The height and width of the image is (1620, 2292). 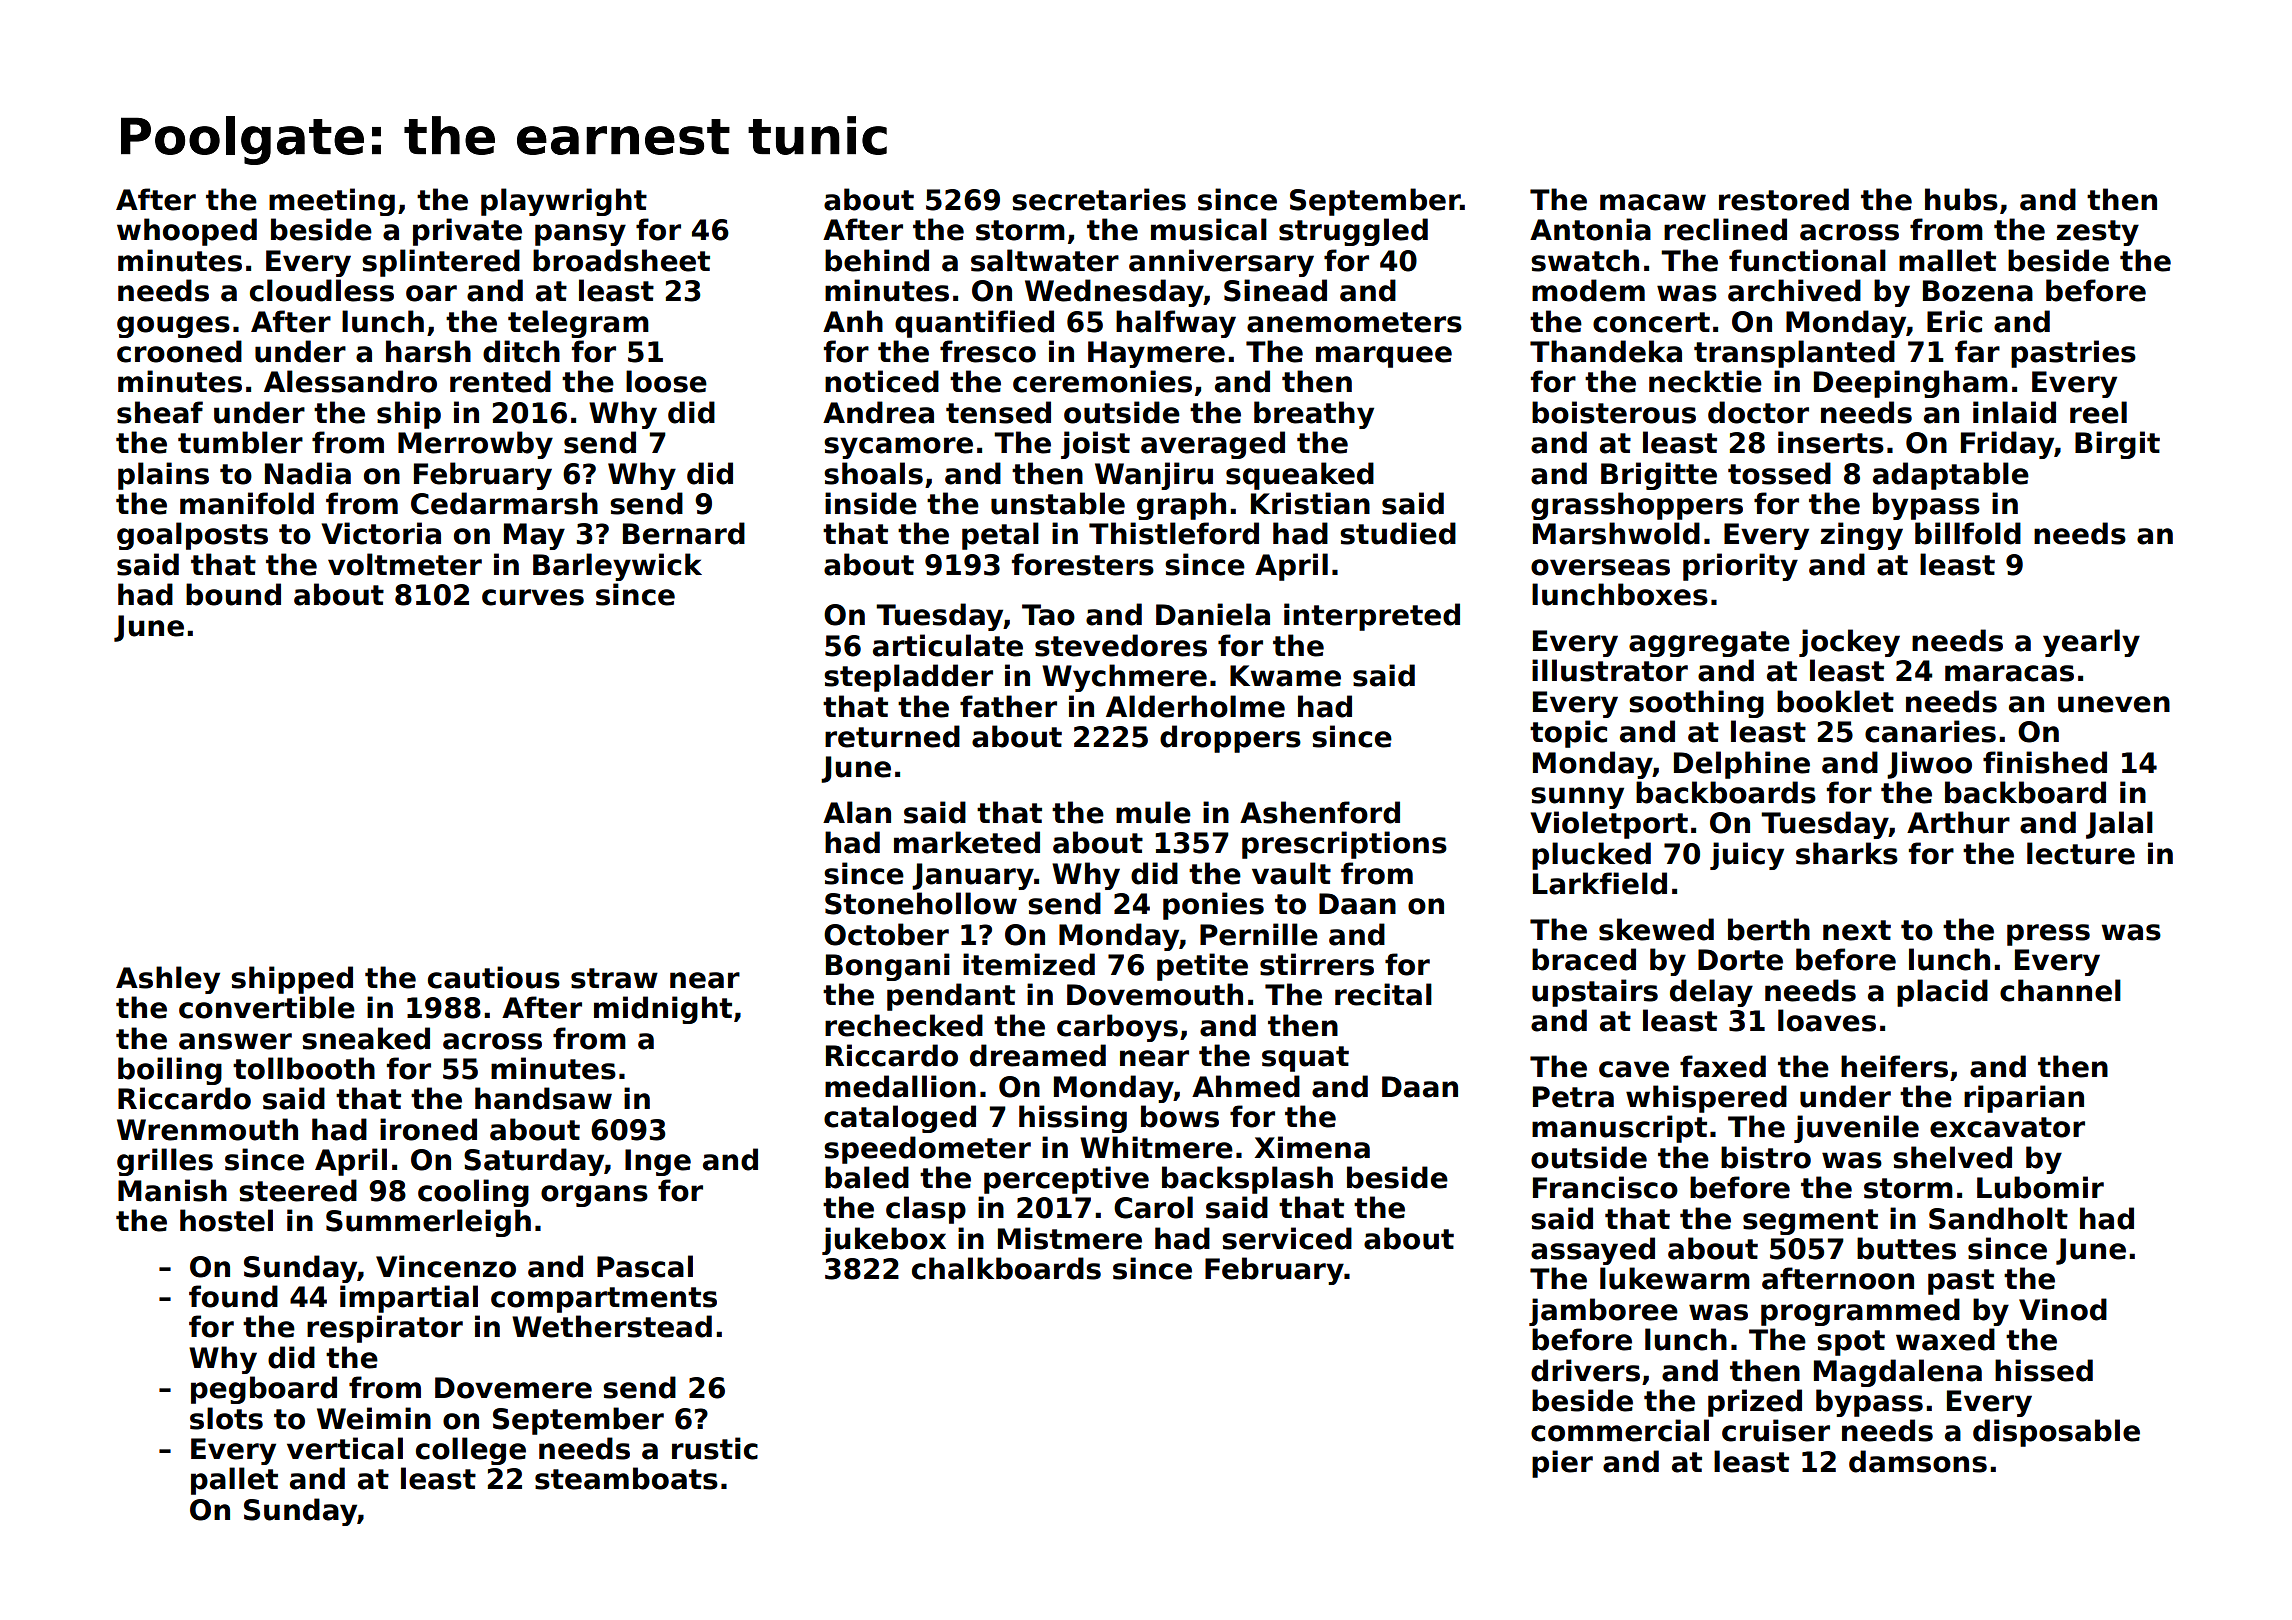 What do you see at coordinates (1758, 412) in the image?
I see `doctor` at bounding box center [1758, 412].
